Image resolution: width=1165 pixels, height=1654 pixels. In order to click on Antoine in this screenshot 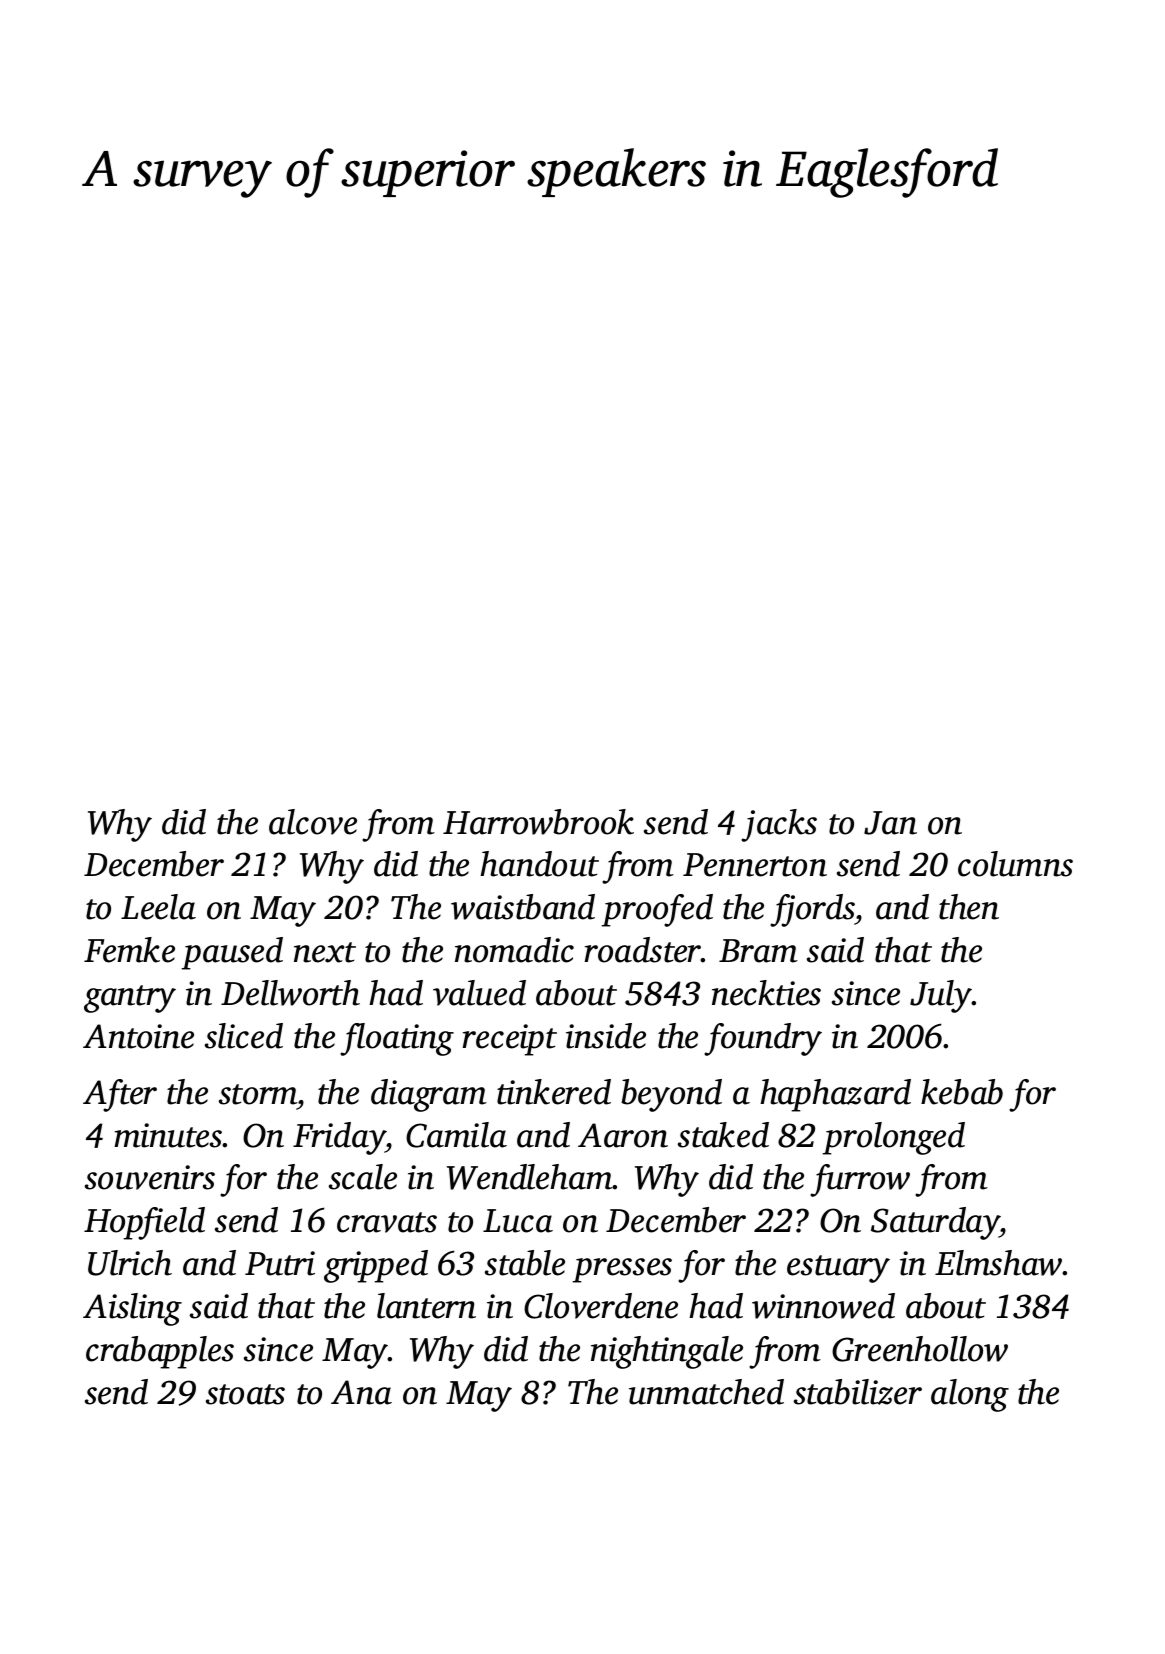, I will do `click(138, 1036)`.
